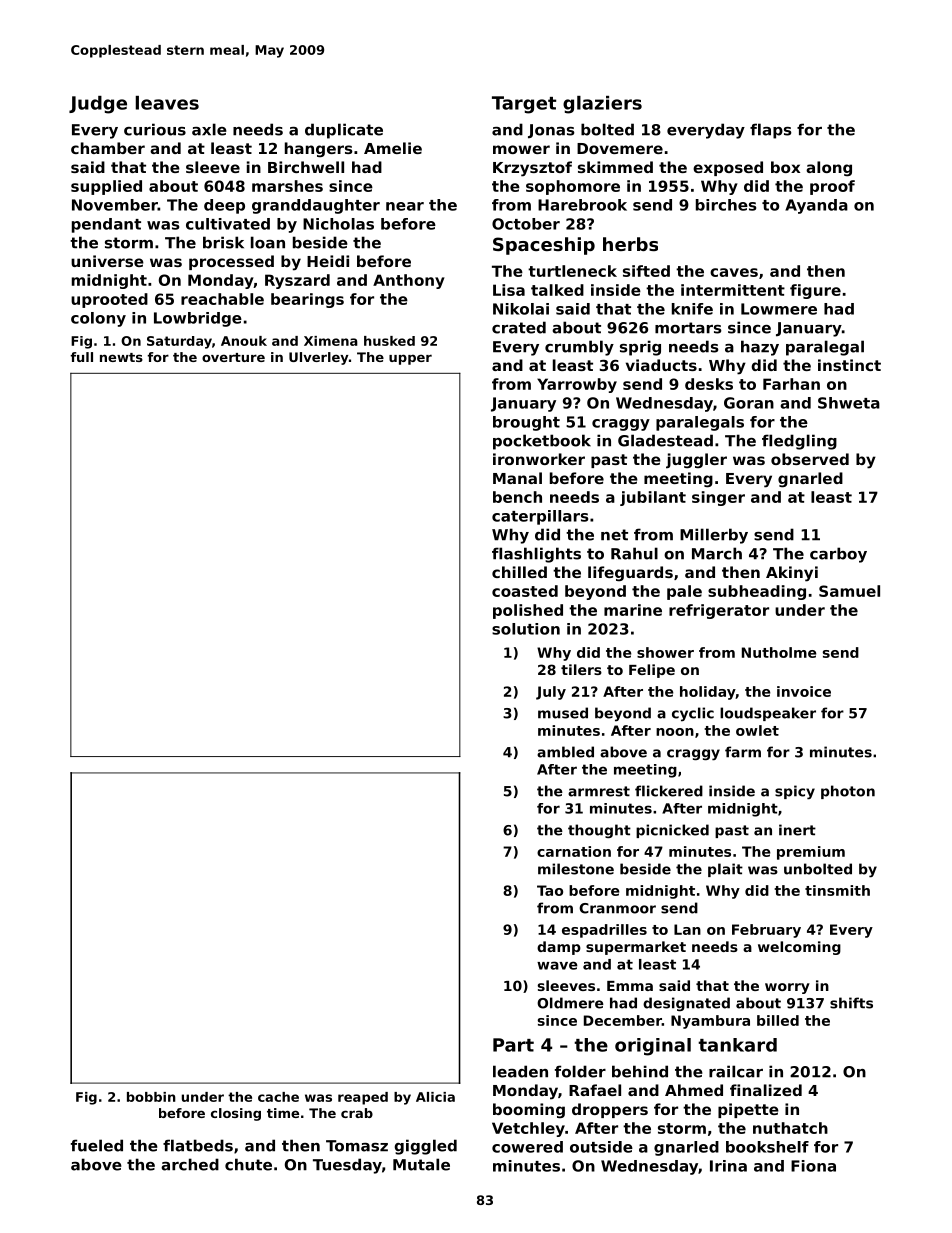 The image size is (952, 1233). What do you see at coordinates (525, 591) in the document?
I see `coasted` at bounding box center [525, 591].
